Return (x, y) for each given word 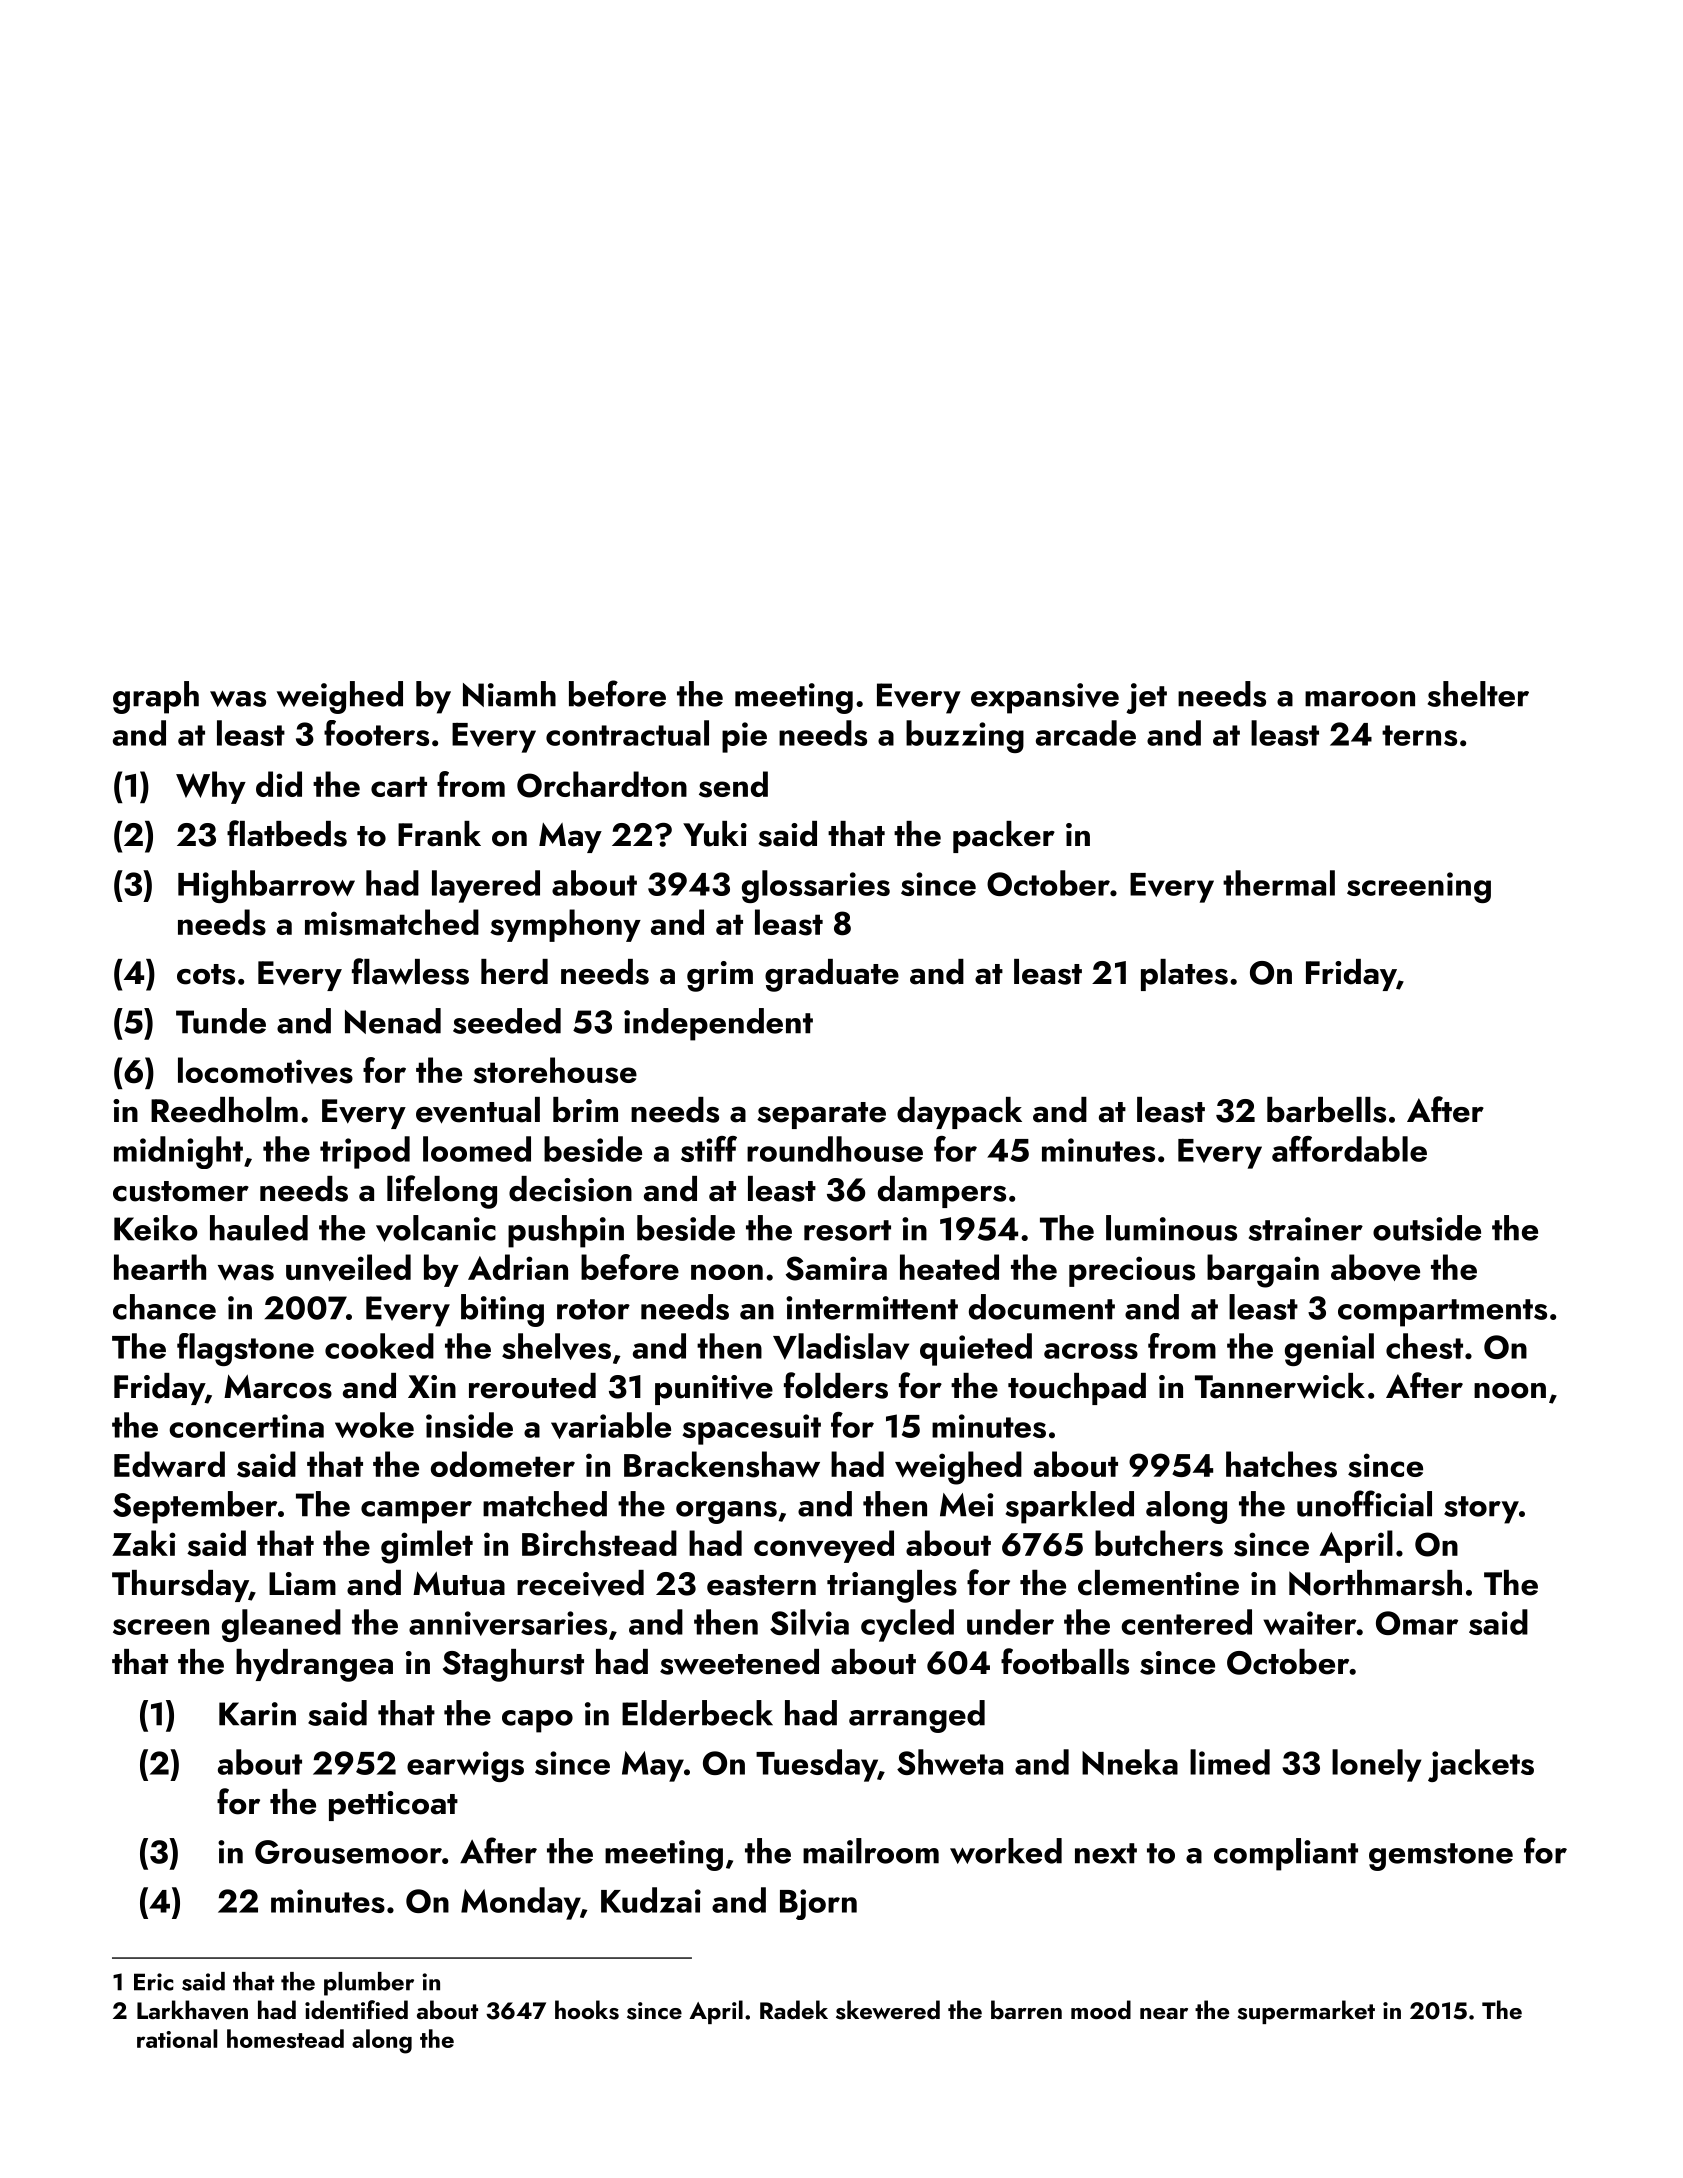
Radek (794, 2009)
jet (1146, 698)
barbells (1326, 1110)
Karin (257, 1714)
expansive (1045, 698)
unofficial (1364, 1503)
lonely (1376, 1765)
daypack (959, 1113)
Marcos (278, 1387)
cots (206, 974)
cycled (907, 1625)
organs (726, 1512)
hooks (587, 2010)
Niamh (509, 694)
